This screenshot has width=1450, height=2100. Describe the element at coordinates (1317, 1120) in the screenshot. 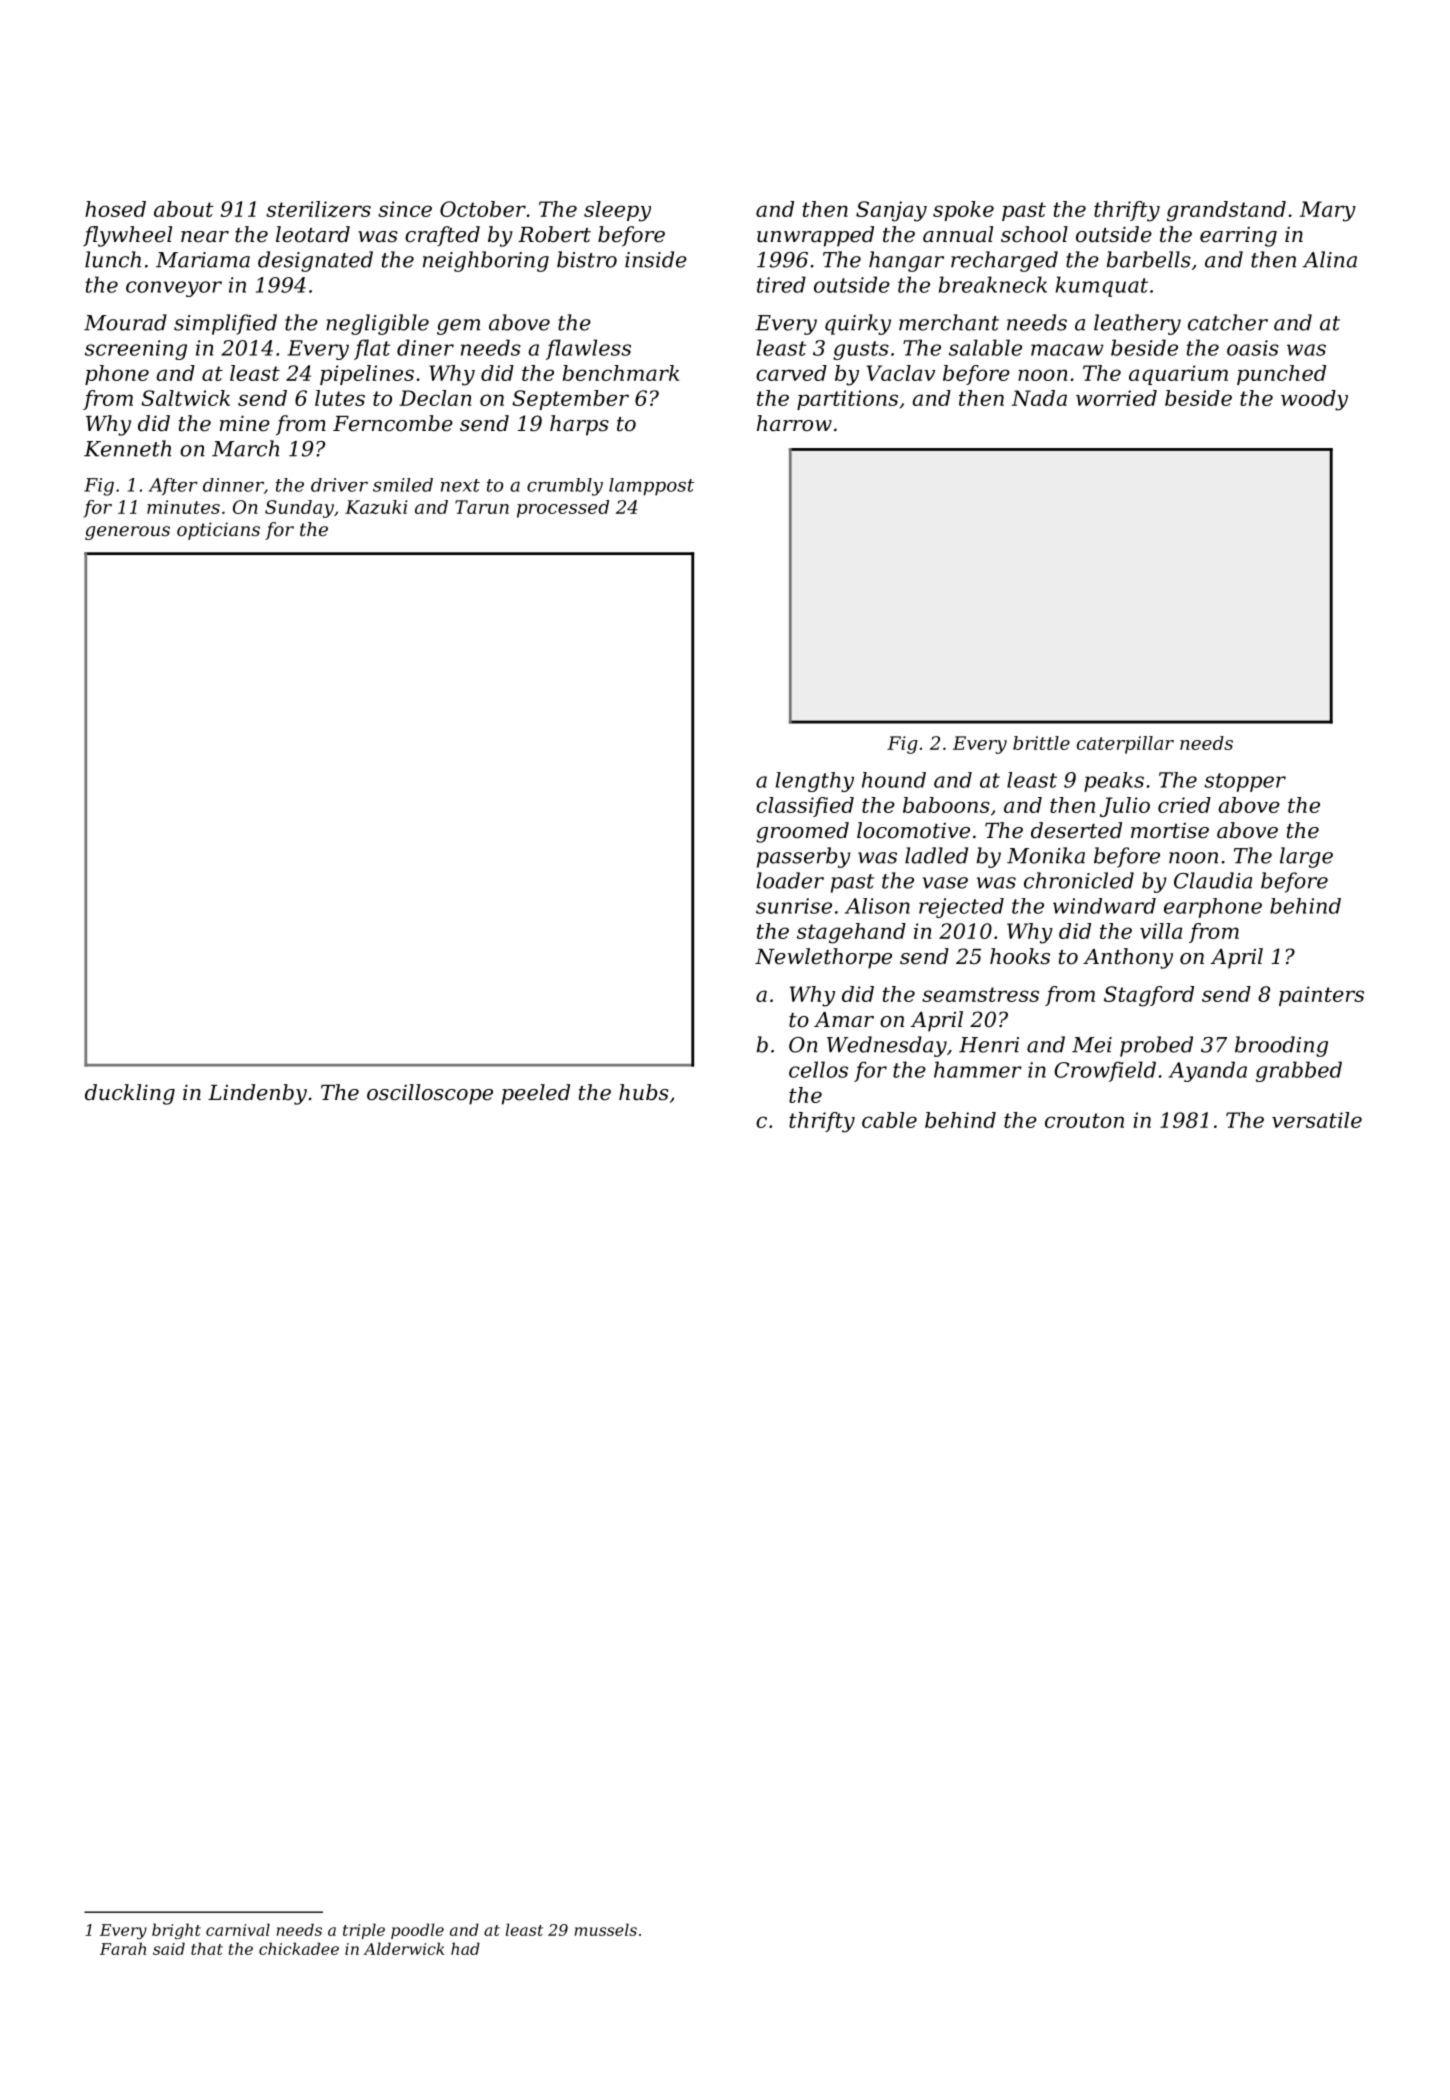

I see `versatile` at that location.
